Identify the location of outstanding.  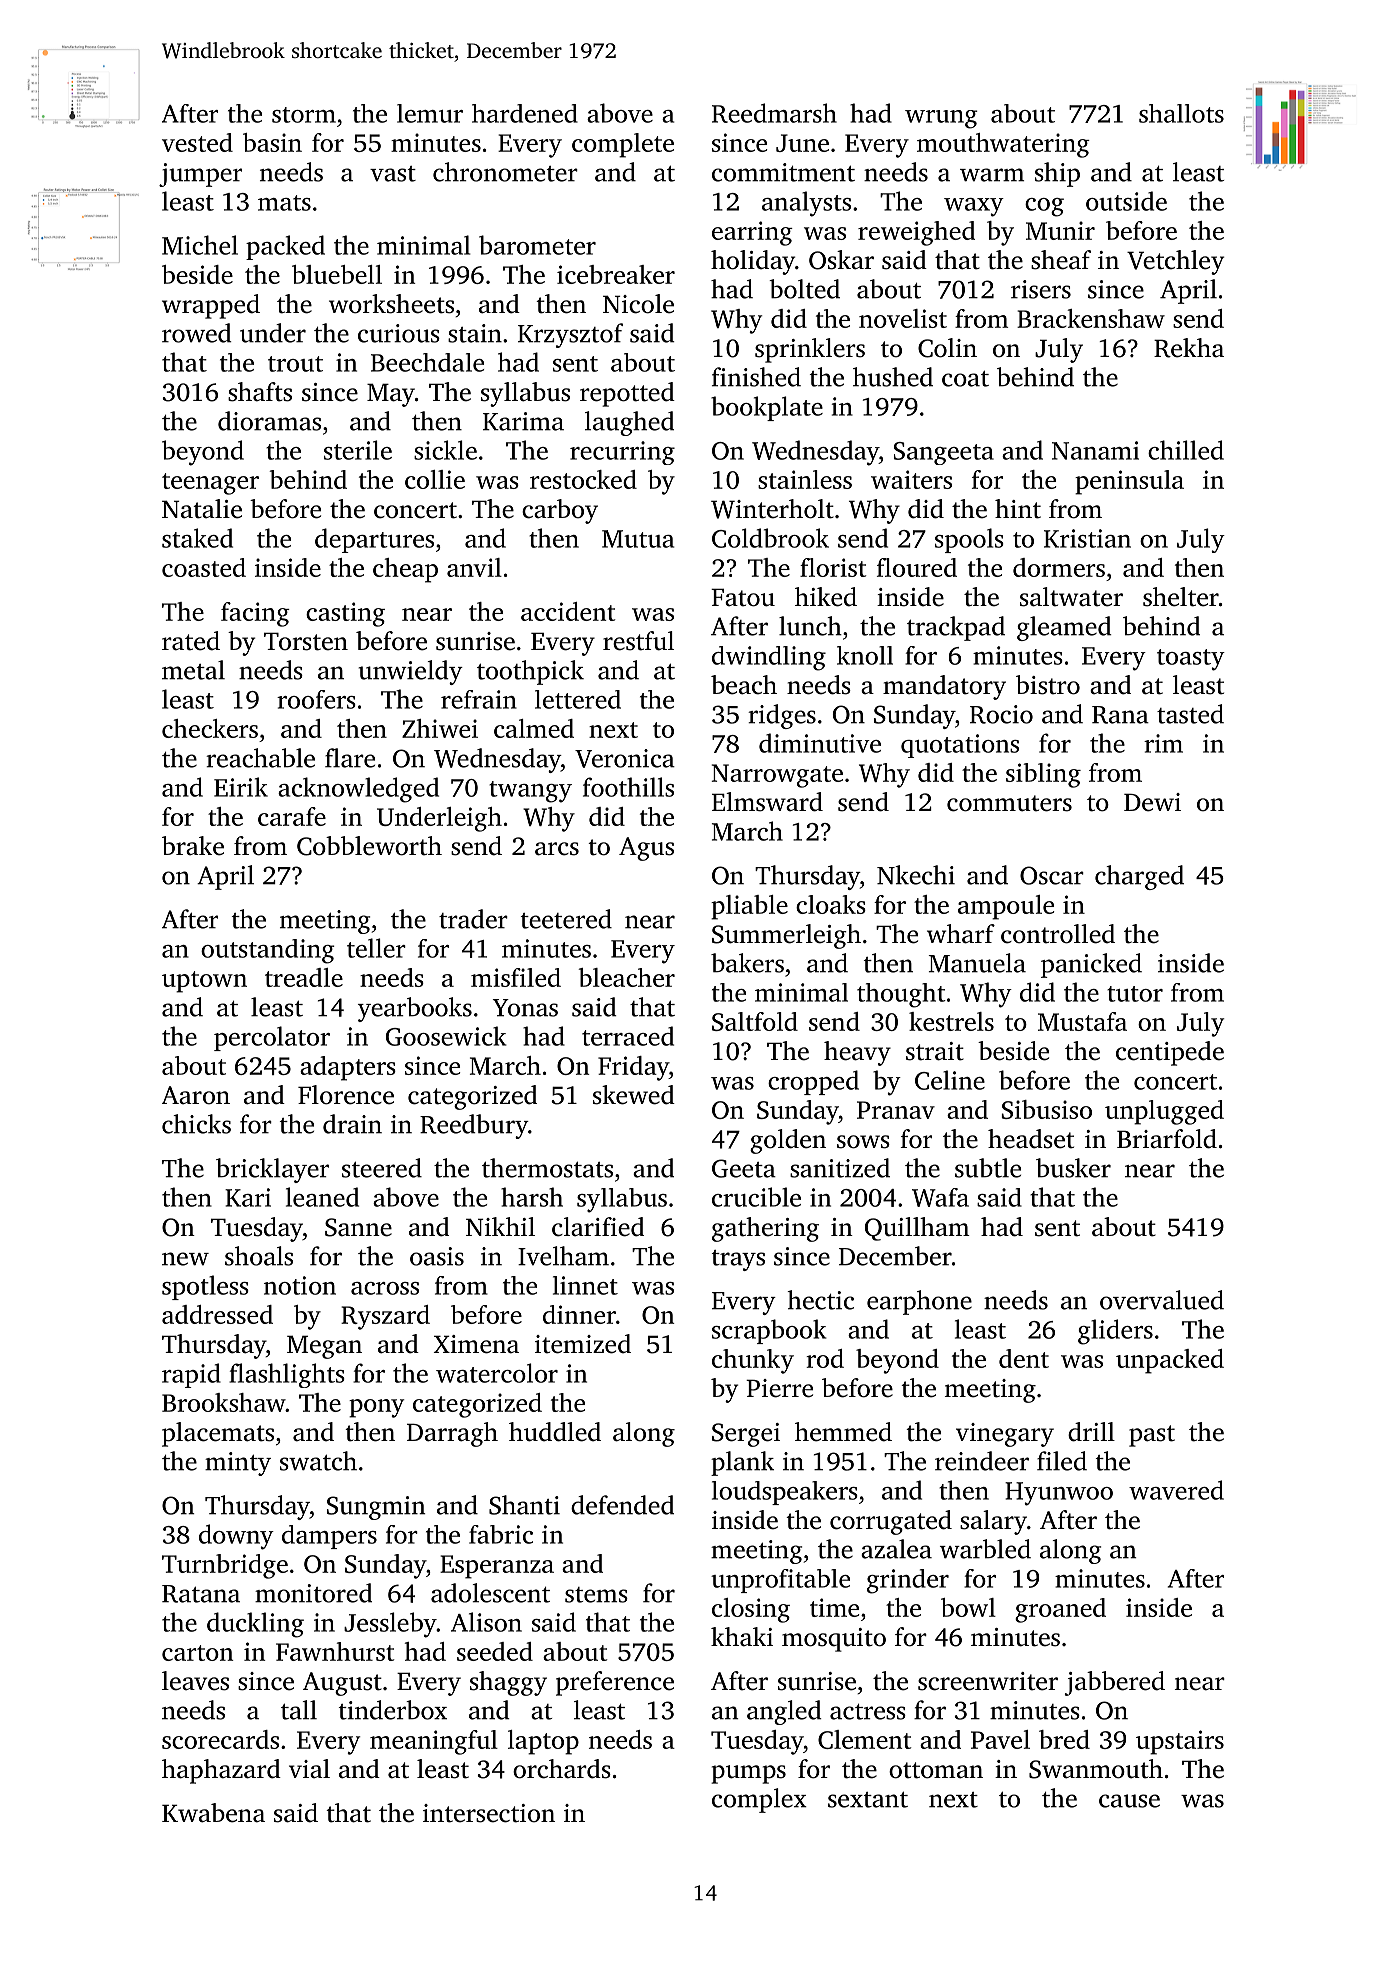
(267, 951).
